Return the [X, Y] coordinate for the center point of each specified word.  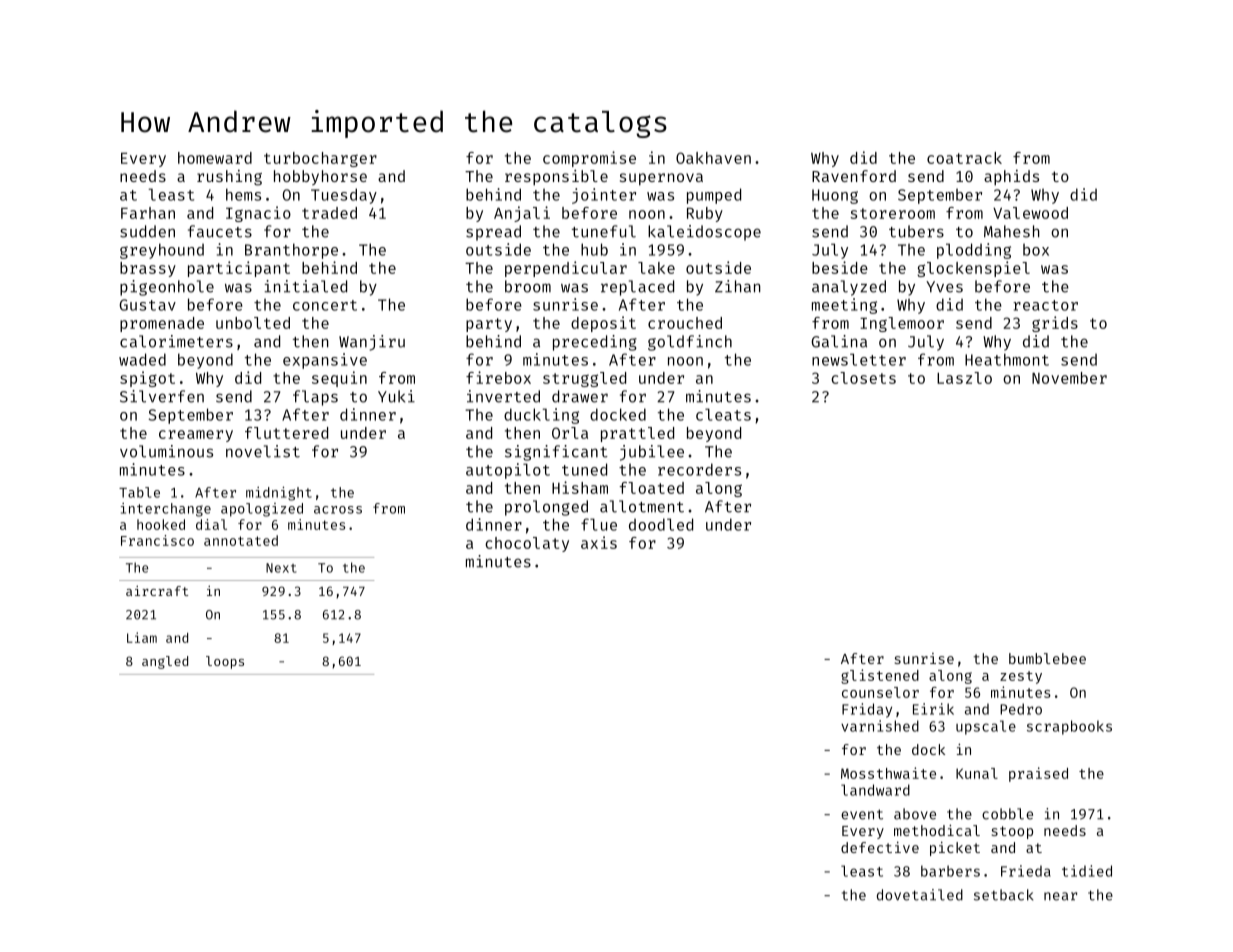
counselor [880, 692]
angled [165, 662]
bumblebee [1047, 658]
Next [281, 568]
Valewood [1030, 213]
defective [880, 847]
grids [1055, 324]
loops [225, 662]
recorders [699, 469]
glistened [880, 676]
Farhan [148, 213]
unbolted [253, 323]
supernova [661, 179]
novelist [263, 451]
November [1069, 378]
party [489, 325]
